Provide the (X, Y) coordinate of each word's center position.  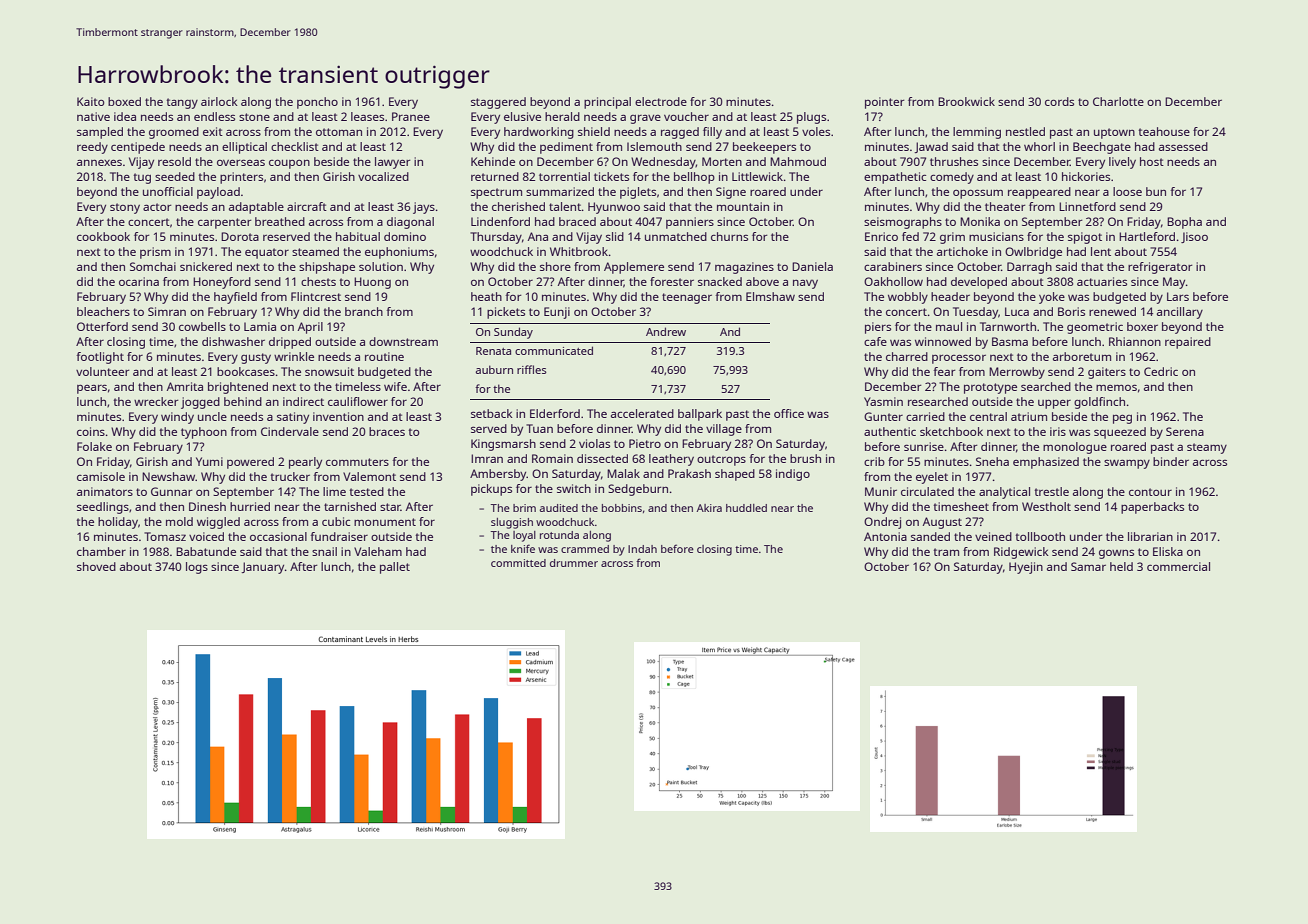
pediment (566, 148)
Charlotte (1118, 101)
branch (364, 311)
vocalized (383, 176)
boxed (124, 101)
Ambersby (498, 475)
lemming (977, 133)
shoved (96, 566)
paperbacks (1152, 508)
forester (672, 281)
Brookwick (966, 101)
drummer (574, 563)
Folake (94, 446)
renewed (1112, 311)
